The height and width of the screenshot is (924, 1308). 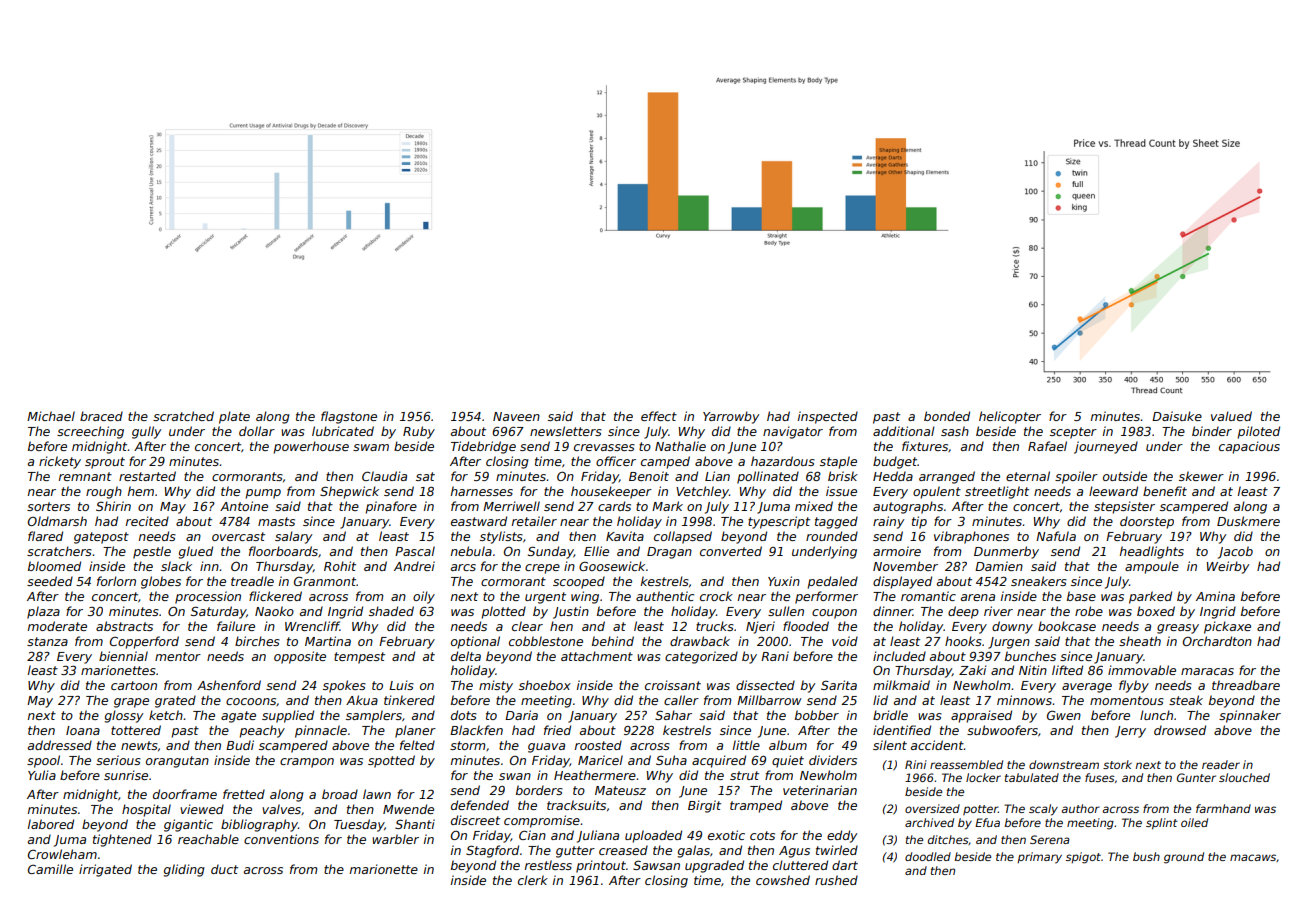 I want to click on trucks, so click(x=715, y=626).
